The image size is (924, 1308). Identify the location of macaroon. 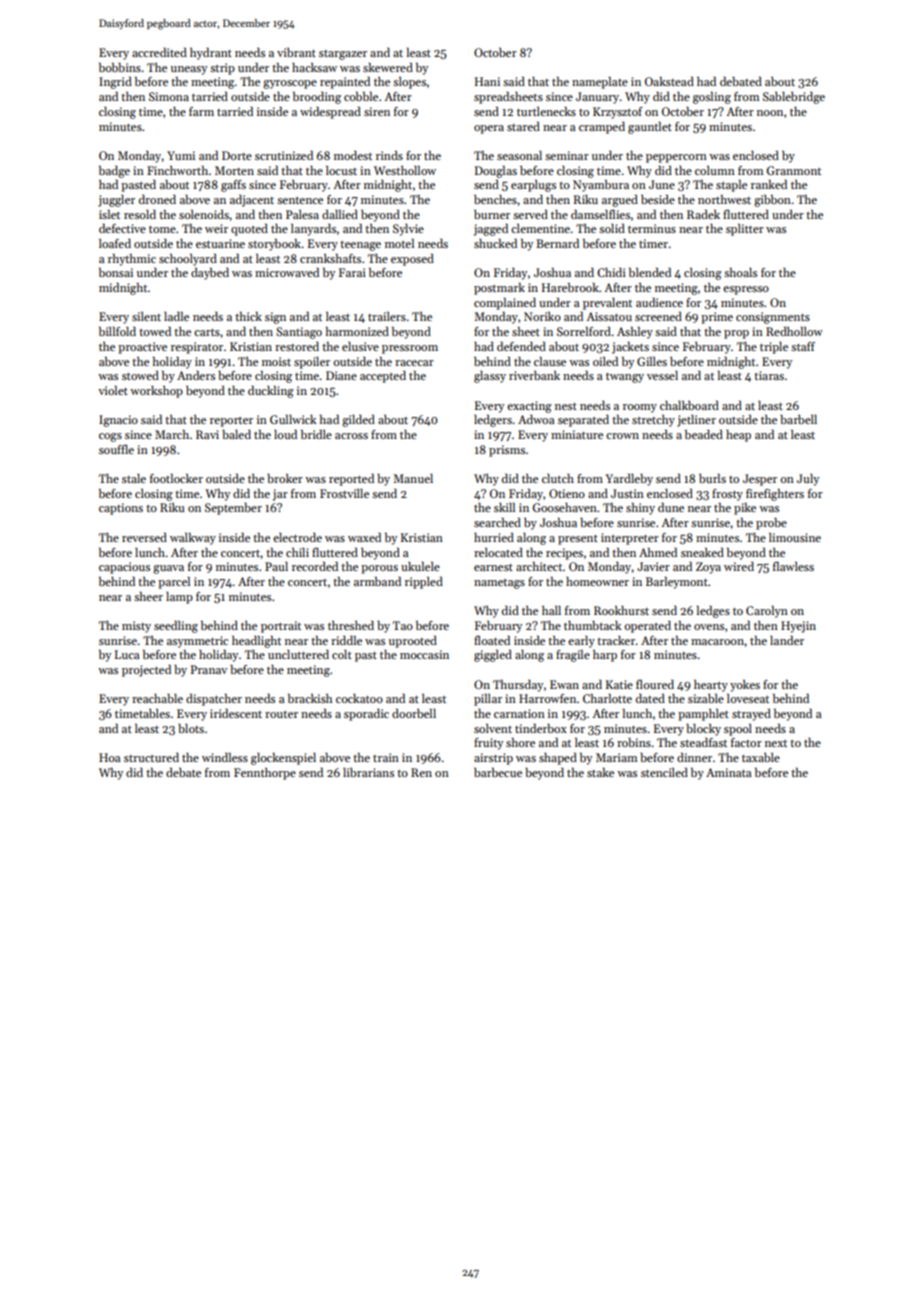
(717, 642).
